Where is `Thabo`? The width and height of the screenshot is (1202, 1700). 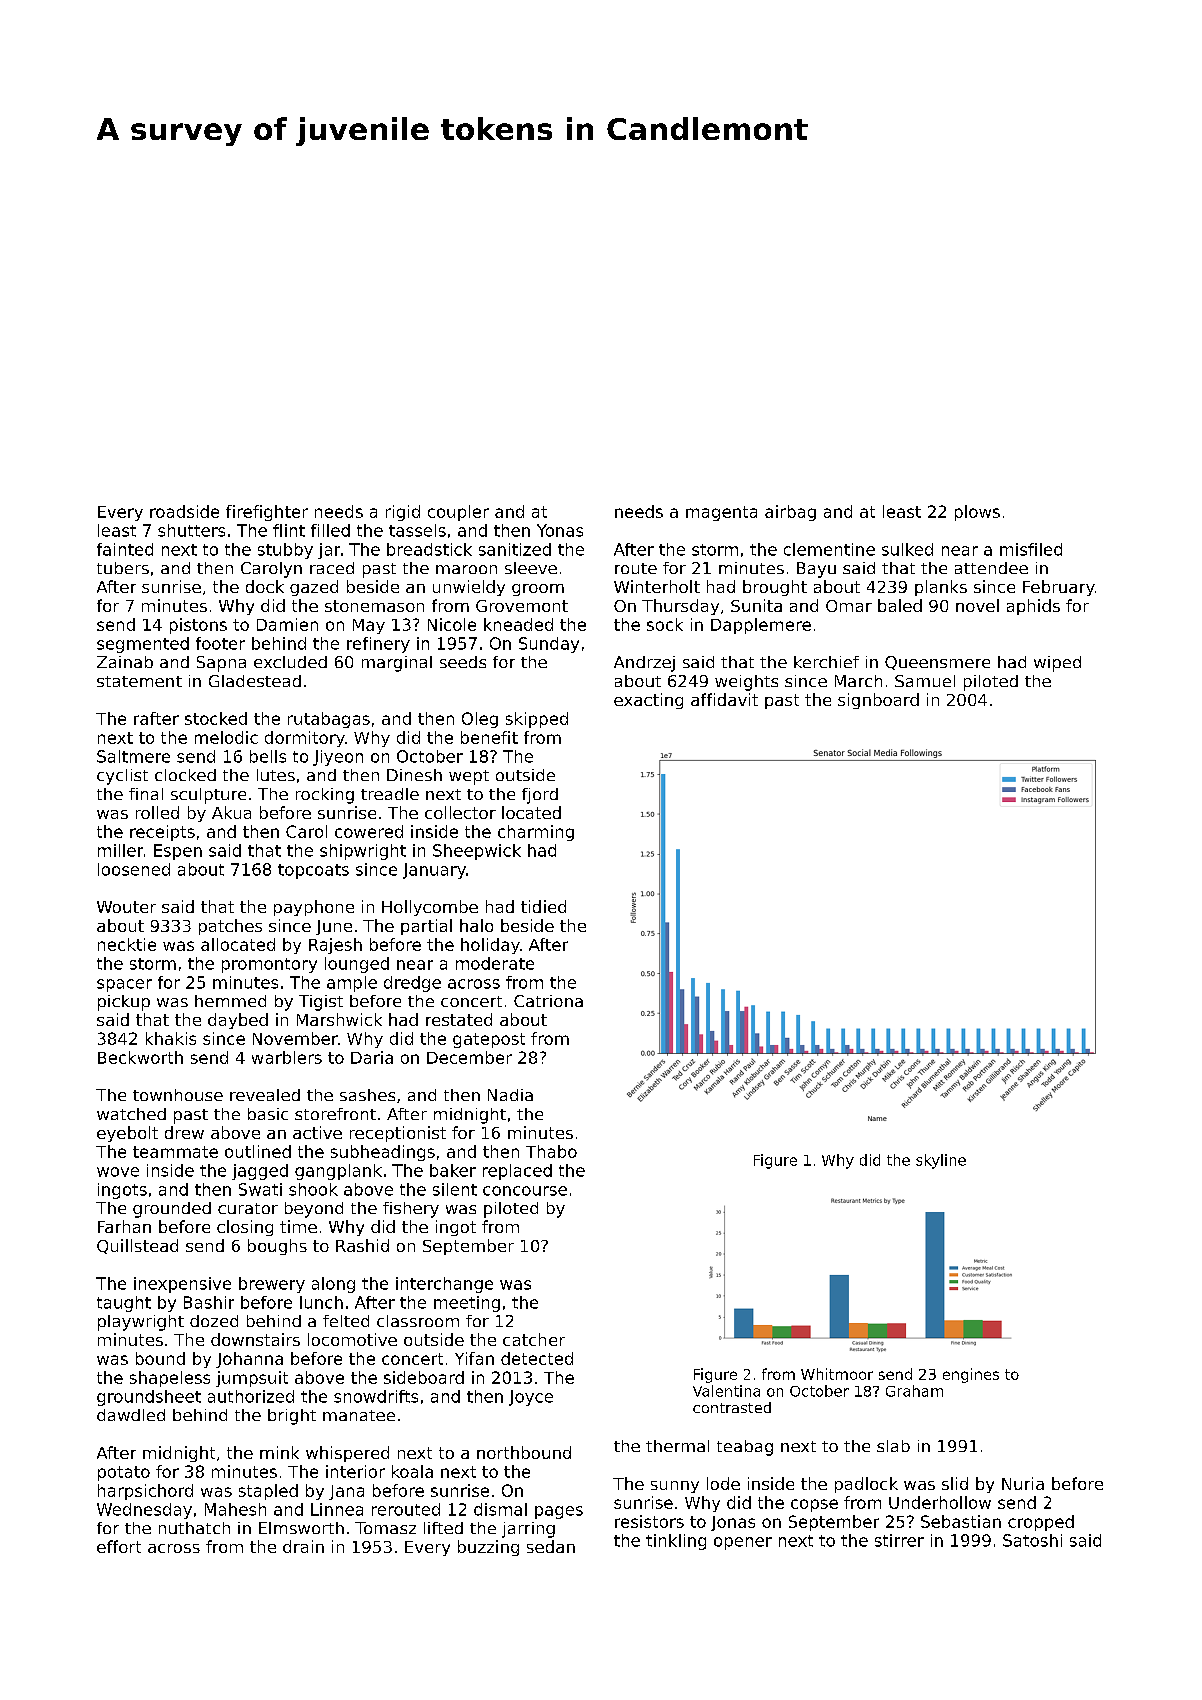
Thabo is located at coordinates (551, 1151).
